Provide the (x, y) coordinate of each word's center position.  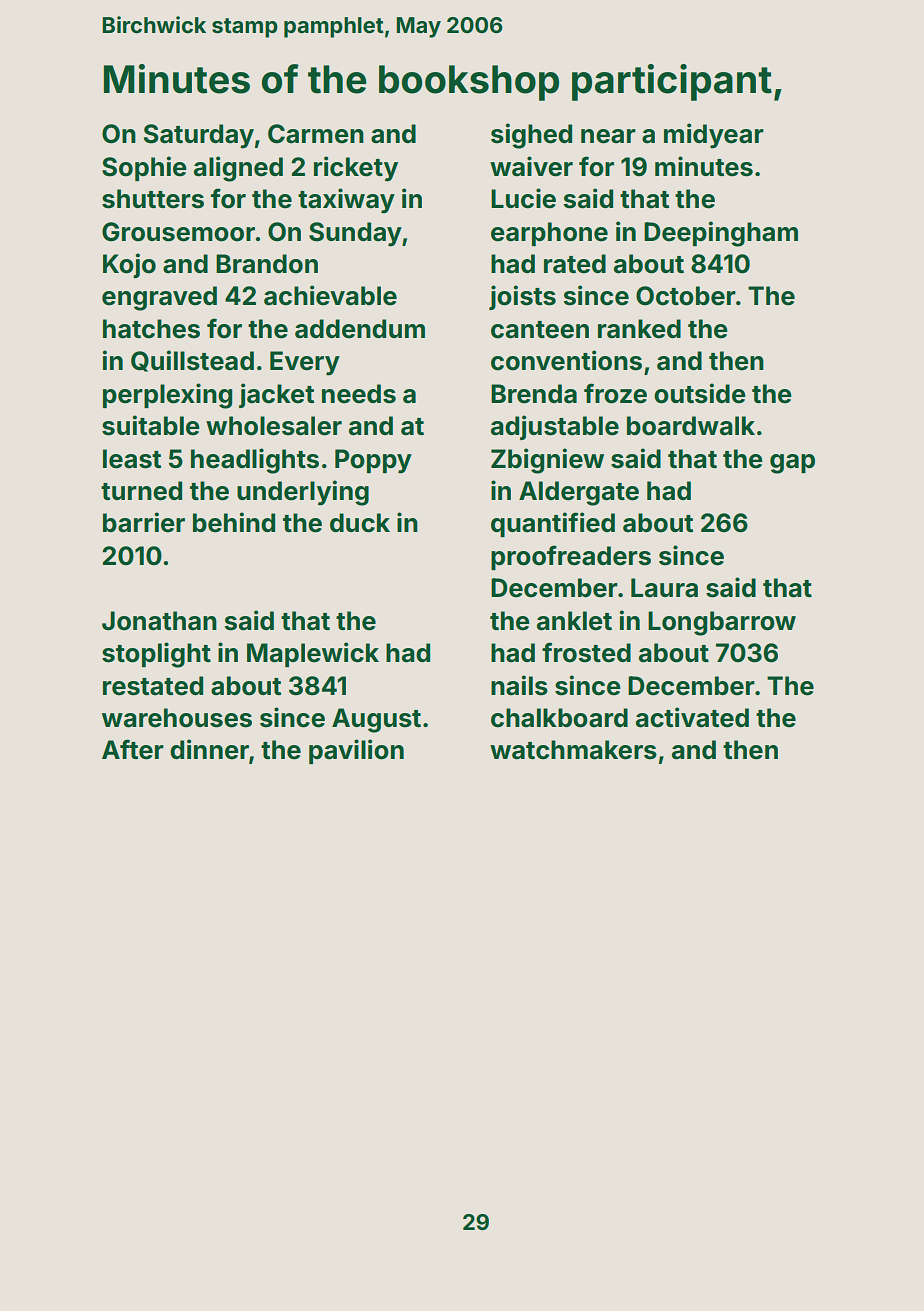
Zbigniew (547, 461)
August (376, 720)
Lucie (523, 198)
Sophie (144, 168)
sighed (531, 136)
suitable (151, 425)
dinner (209, 749)
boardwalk (691, 426)
